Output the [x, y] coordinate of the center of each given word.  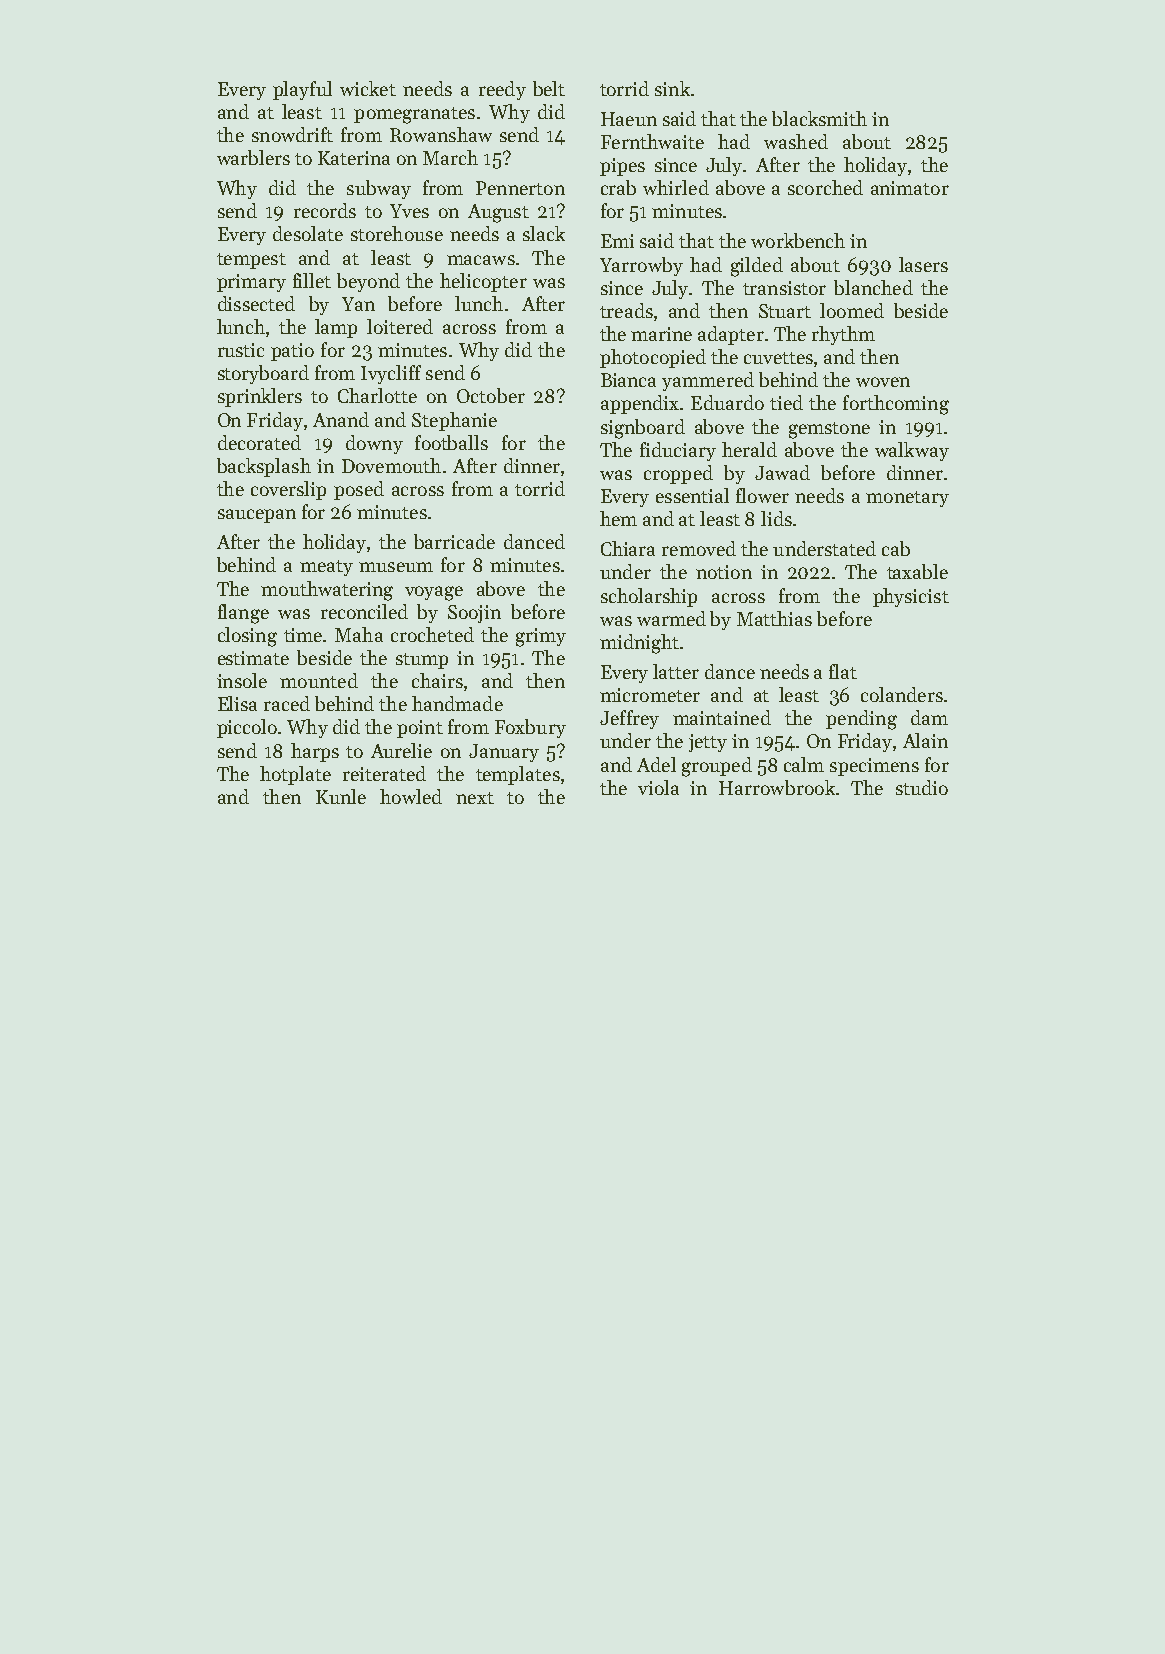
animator [910, 188]
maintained [722, 717]
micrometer [650, 695]
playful [302, 90]
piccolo [247, 728]
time [303, 635]
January [504, 753]
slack [544, 233]
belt [549, 88]
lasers [923, 264]
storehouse [397, 233]
